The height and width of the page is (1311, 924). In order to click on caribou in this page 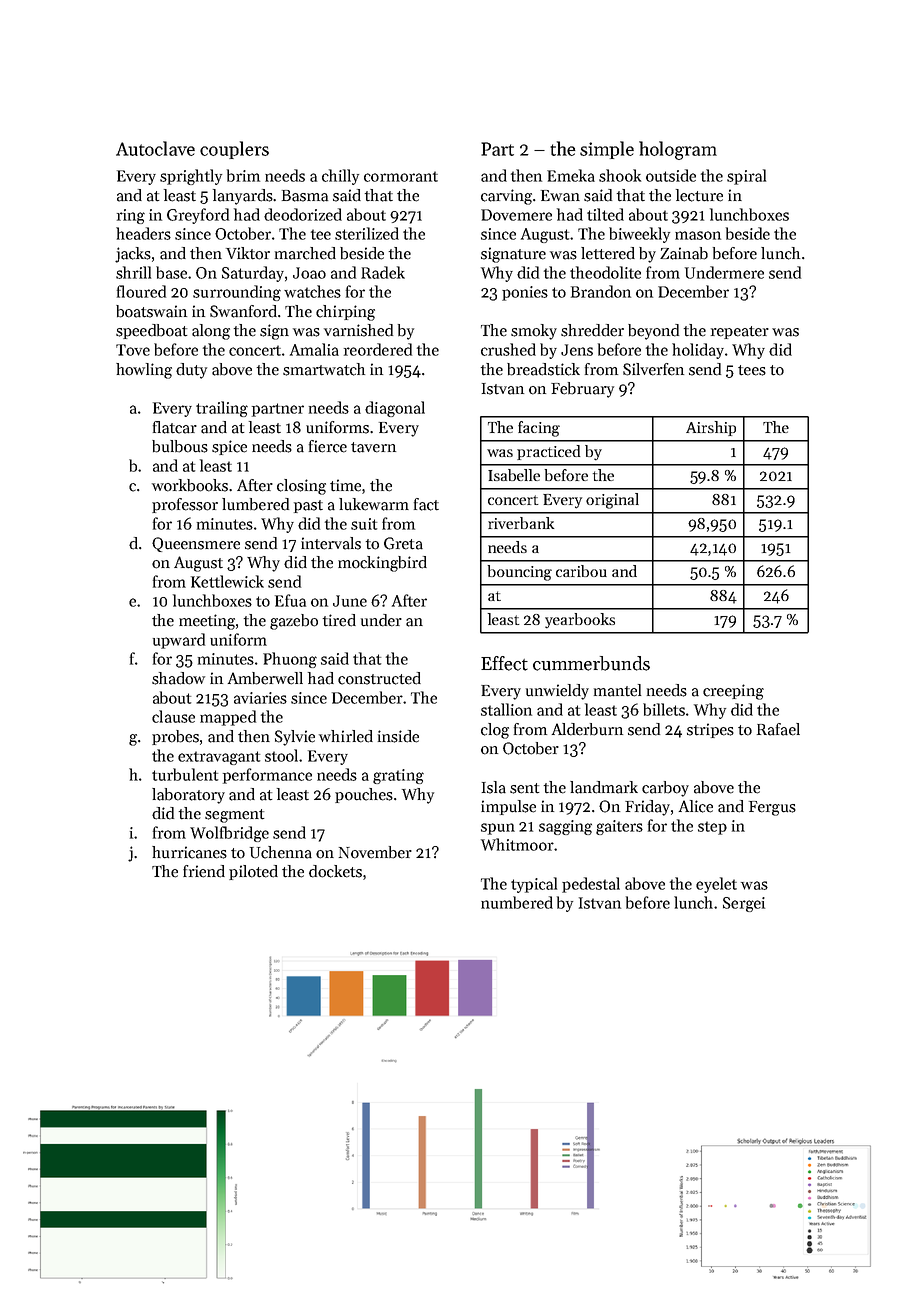, I will do `click(581, 571)`.
